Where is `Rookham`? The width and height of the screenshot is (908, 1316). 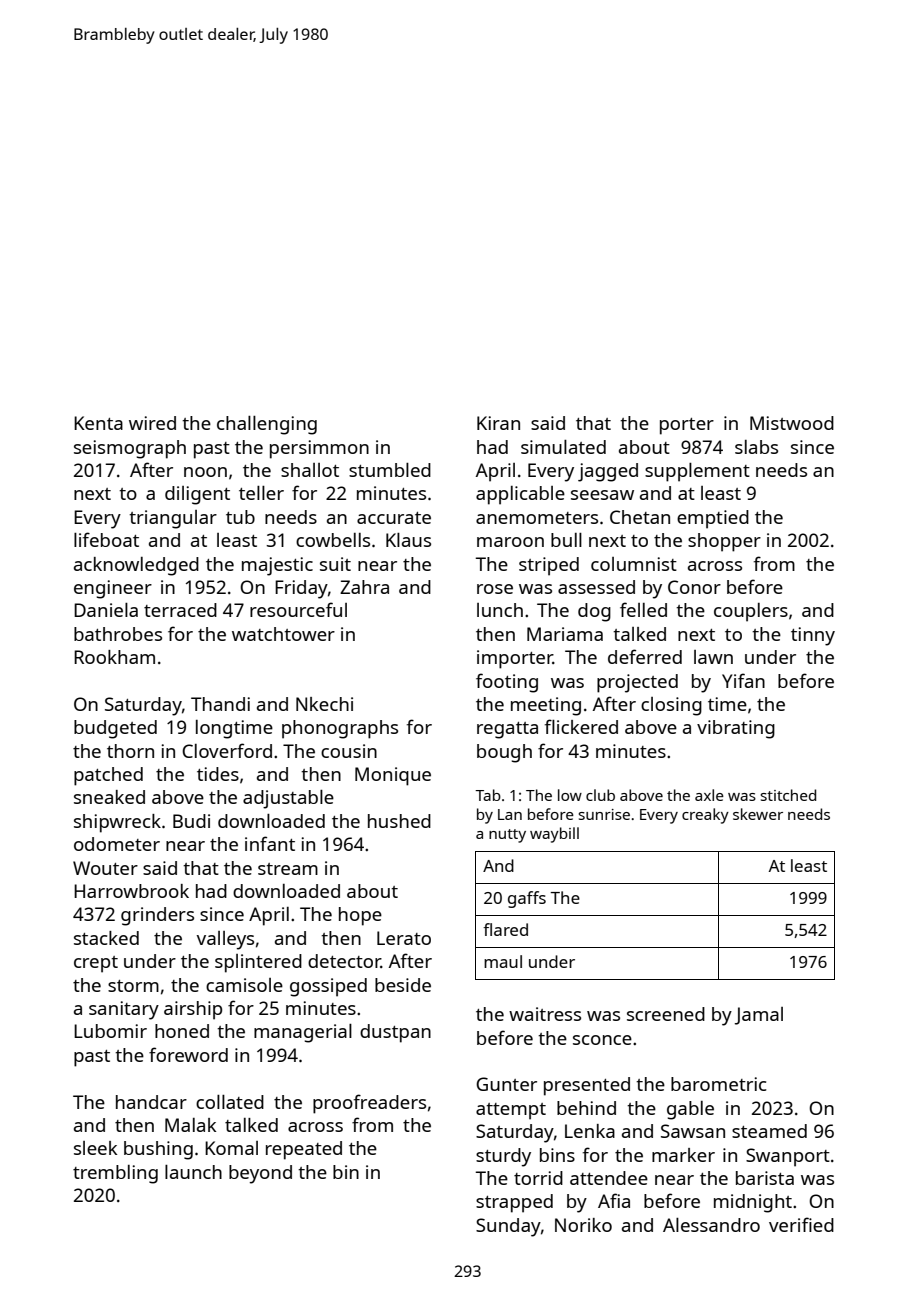 Rookham is located at coordinates (114, 657).
